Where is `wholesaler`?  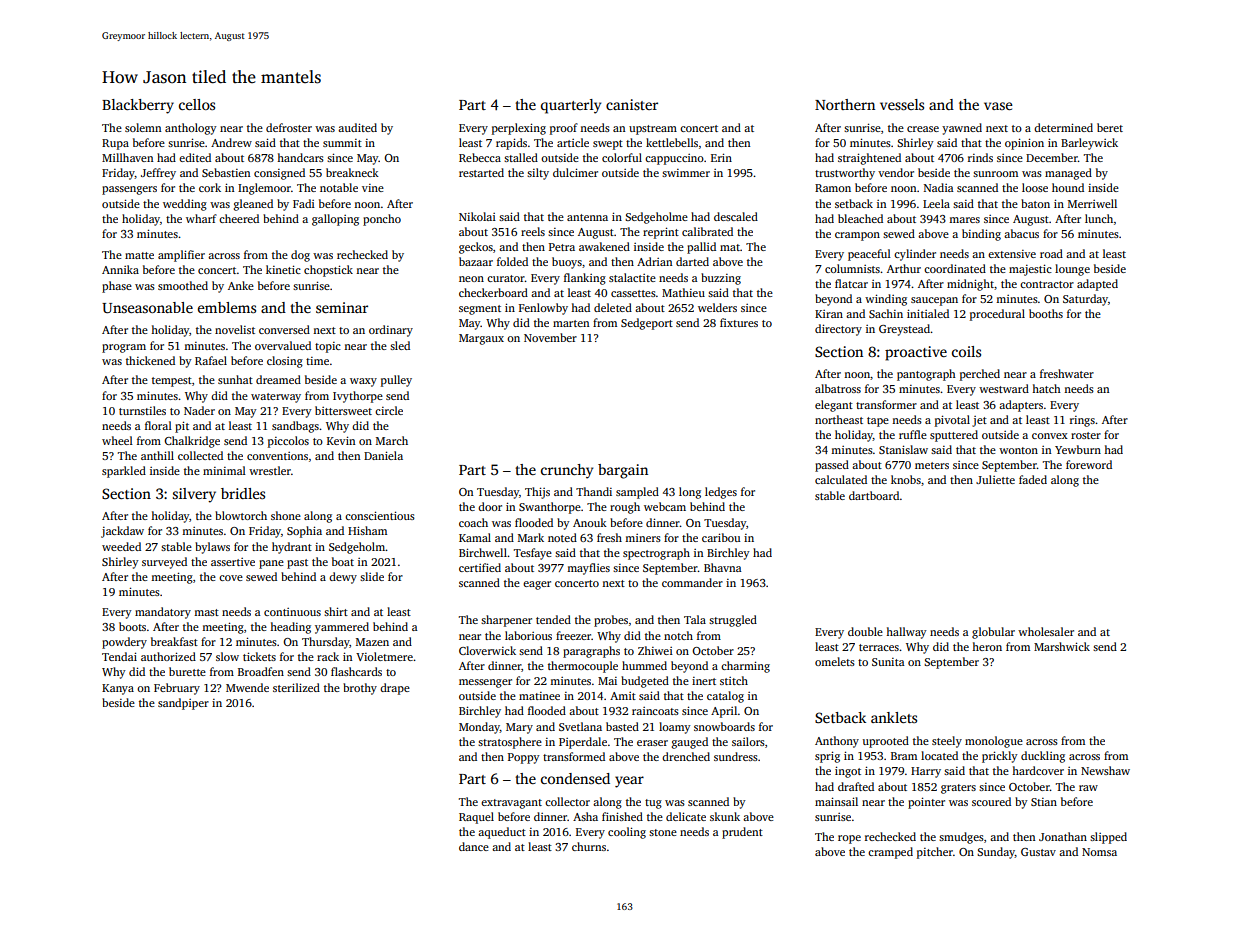 wholesaler is located at coordinates (1046, 631).
